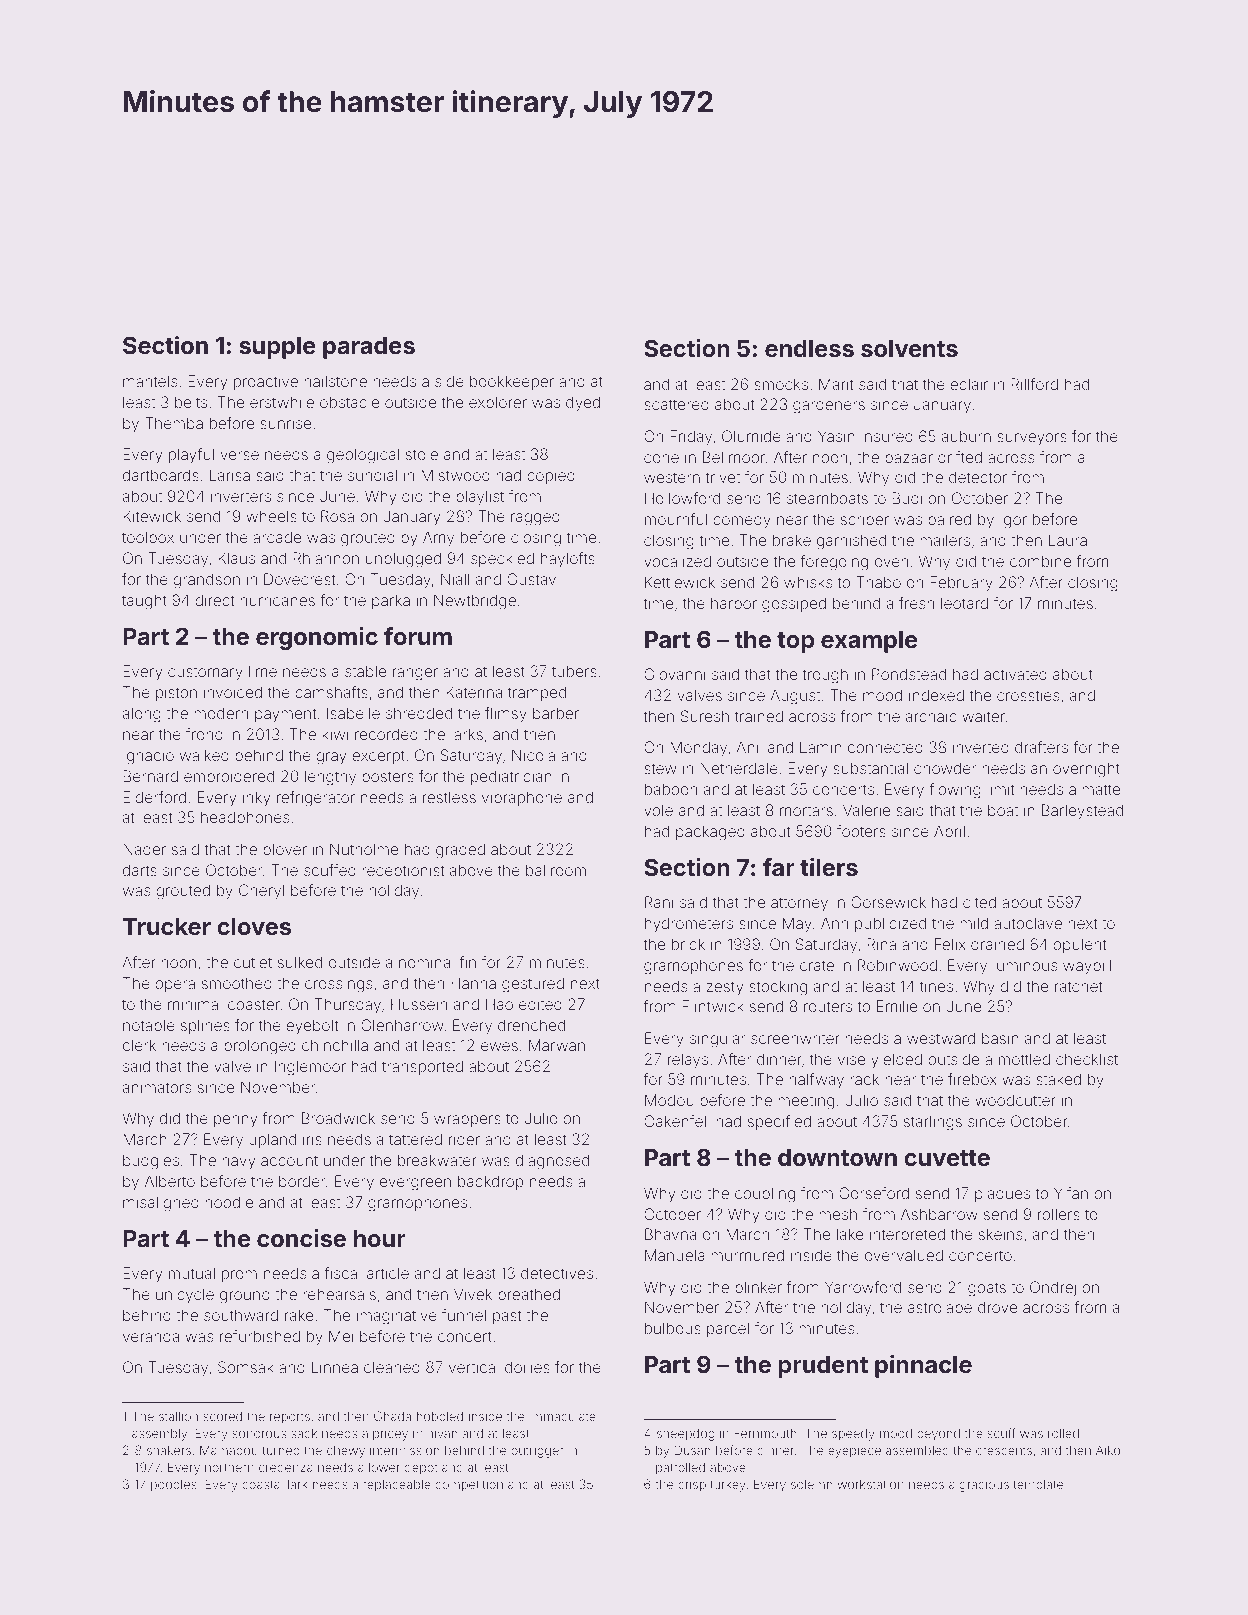 The image size is (1248, 1615). Describe the element at coordinates (191, 402) in the image. I see `belts` at that location.
